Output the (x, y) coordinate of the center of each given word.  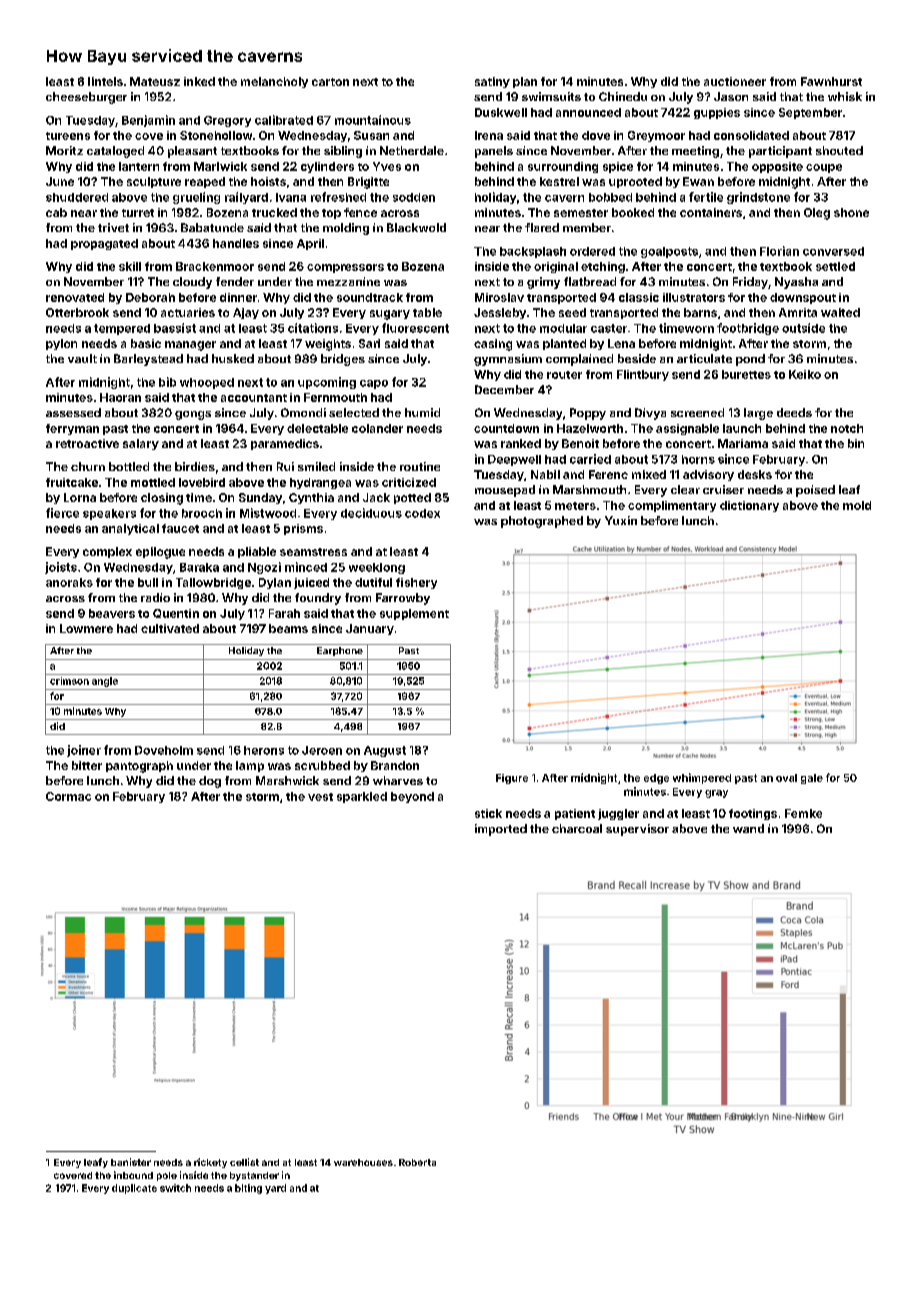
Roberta (417, 1162)
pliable (257, 552)
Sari (369, 343)
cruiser (723, 489)
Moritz (64, 150)
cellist (244, 1162)
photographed (542, 522)
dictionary (749, 506)
